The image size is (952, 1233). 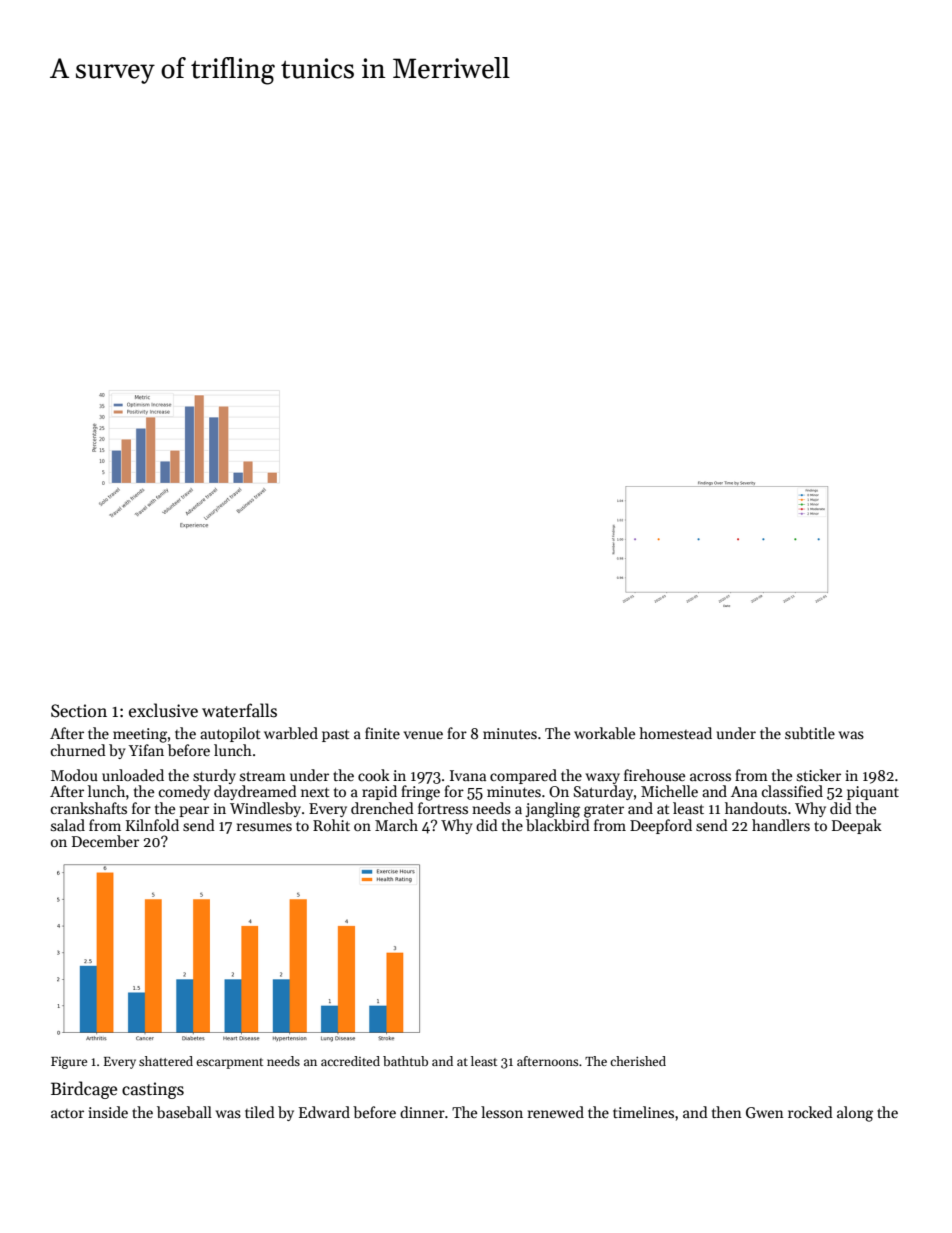 I want to click on bathtub, so click(x=405, y=1061).
